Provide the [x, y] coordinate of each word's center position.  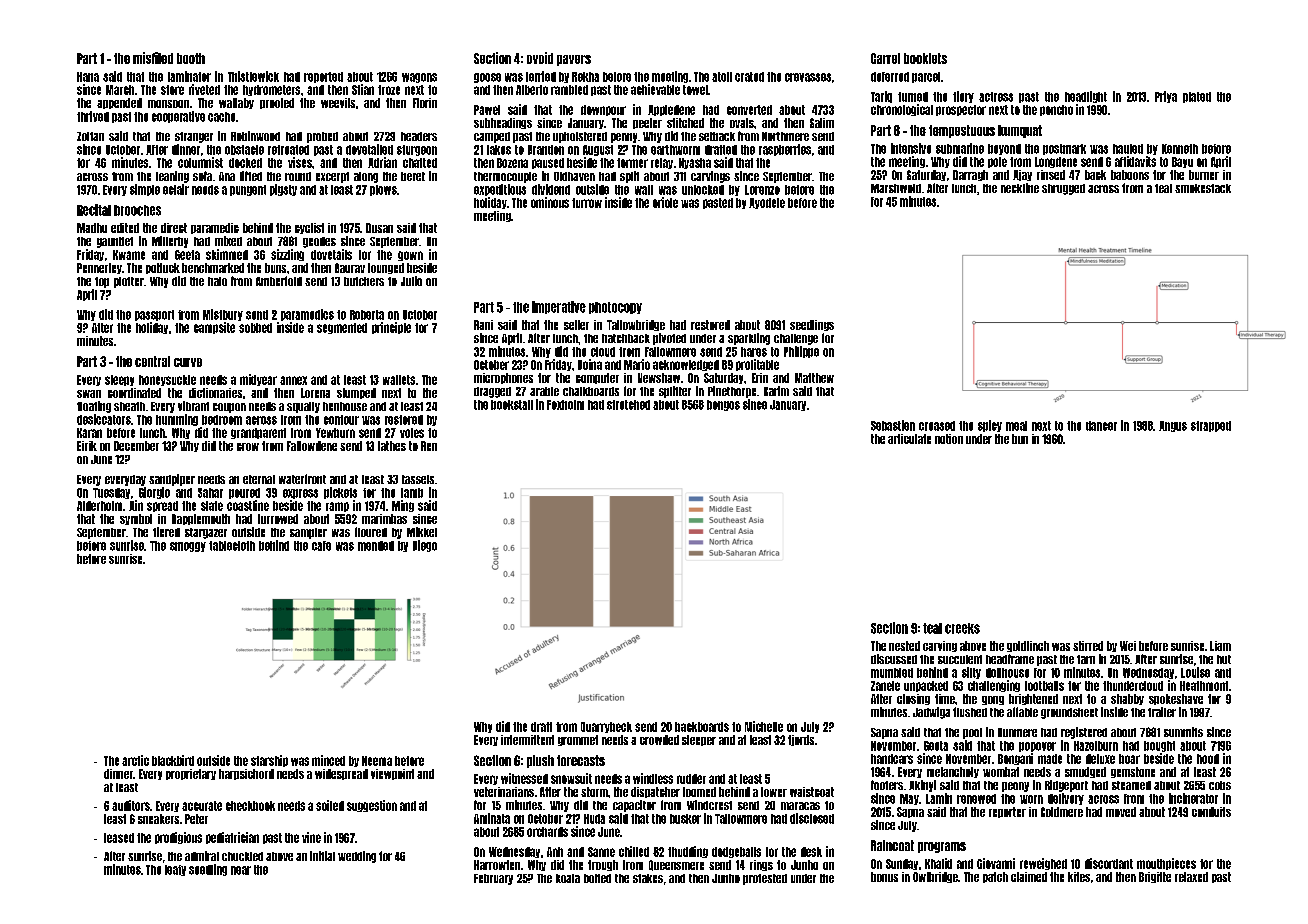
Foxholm [565, 405]
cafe [321, 546]
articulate [909, 439]
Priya [1166, 97]
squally [303, 407]
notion [949, 439]
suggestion [372, 806]
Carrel [885, 58]
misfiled [153, 58]
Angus [1173, 426]
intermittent [527, 740]
